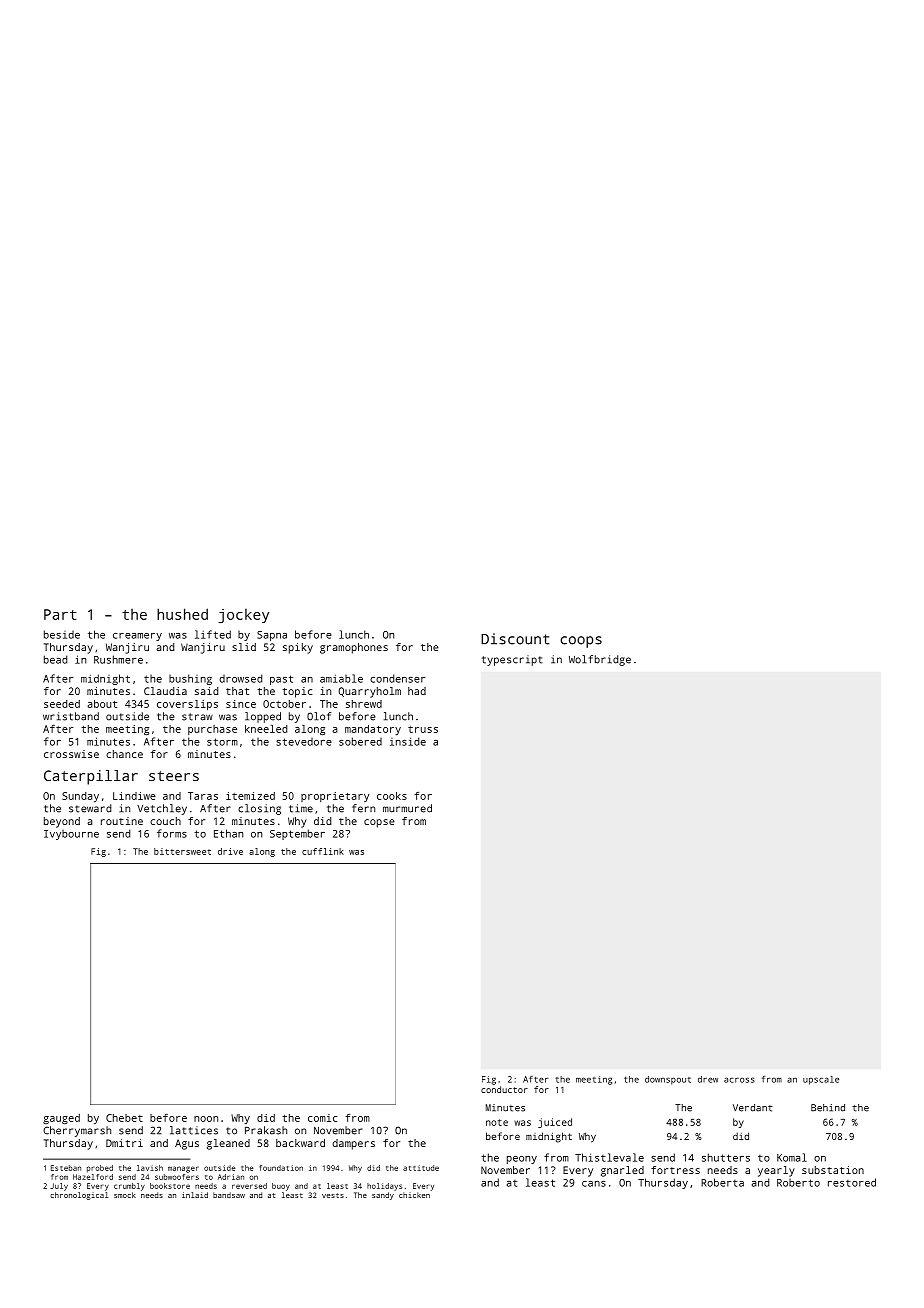 The height and width of the screenshot is (1308, 924). What do you see at coordinates (61, 1119) in the screenshot?
I see `gauged` at bounding box center [61, 1119].
